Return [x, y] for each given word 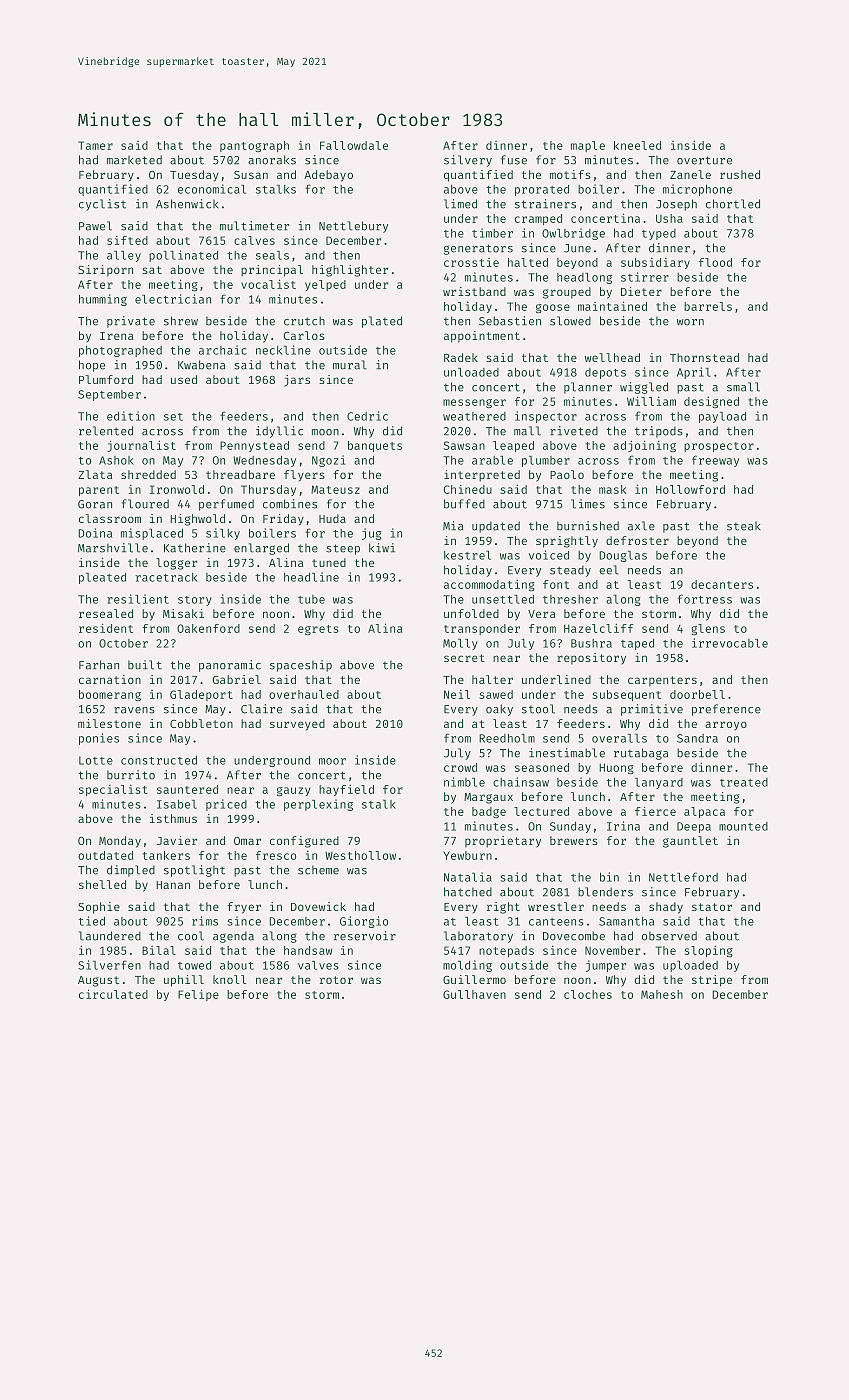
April [694, 373]
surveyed [297, 725]
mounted [743, 826]
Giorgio [364, 922]
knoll [230, 979]
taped [637, 644]
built [145, 665]
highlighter [350, 271]
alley [124, 256]
